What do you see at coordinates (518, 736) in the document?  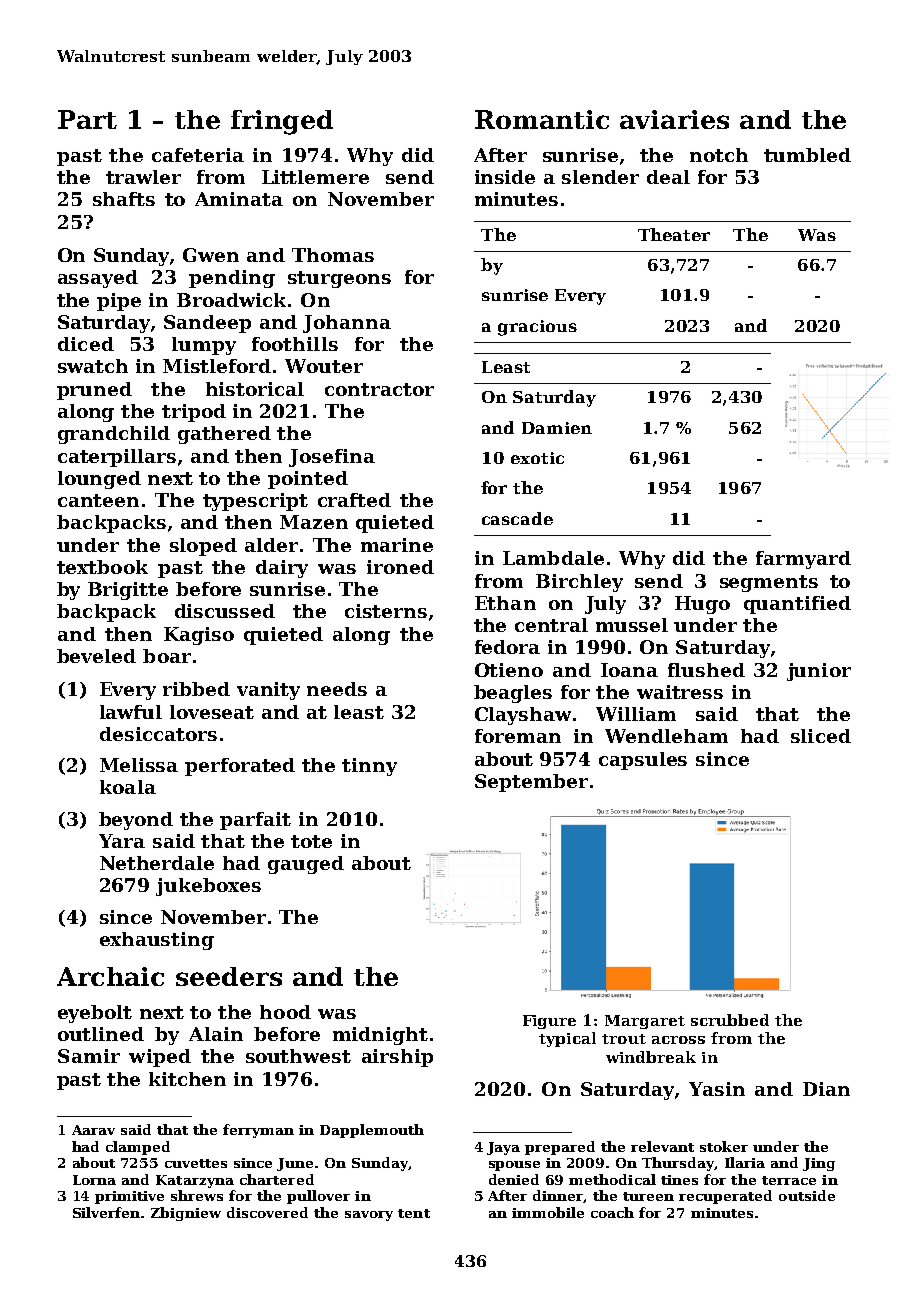 I see `foreman` at bounding box center [518, 736].
